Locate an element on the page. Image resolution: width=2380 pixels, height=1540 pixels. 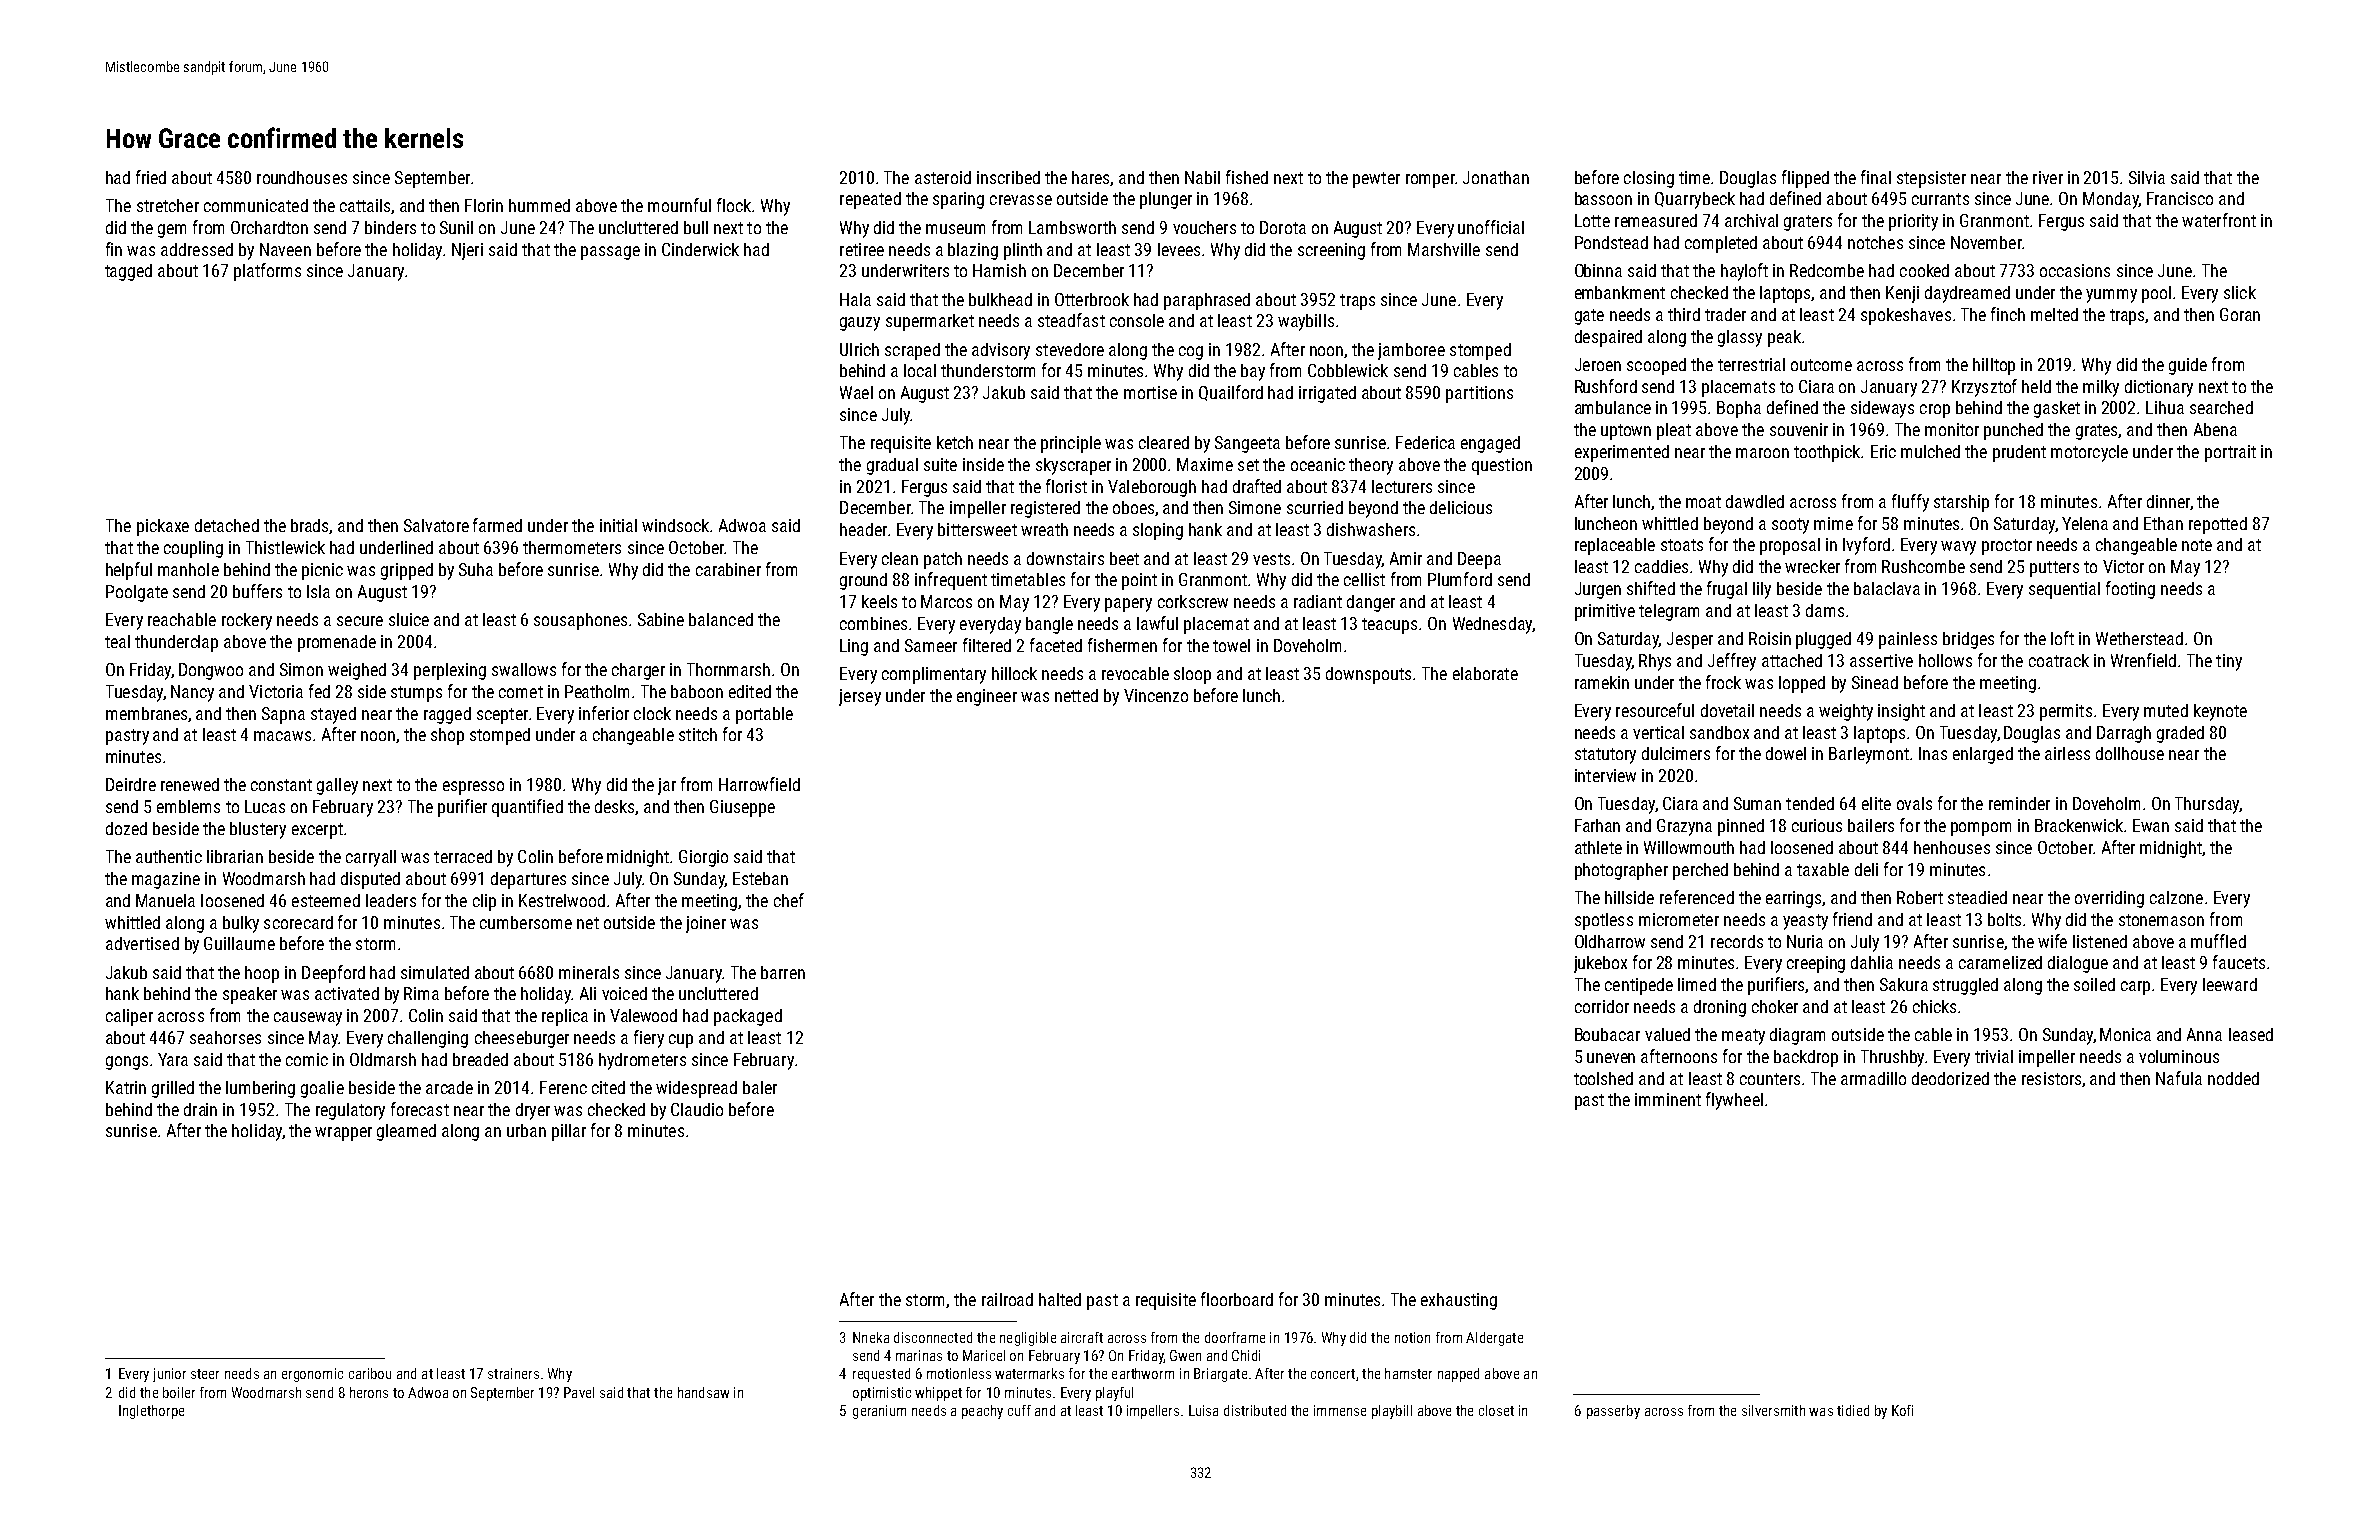
ketch is located at coordinates (955, 442).
